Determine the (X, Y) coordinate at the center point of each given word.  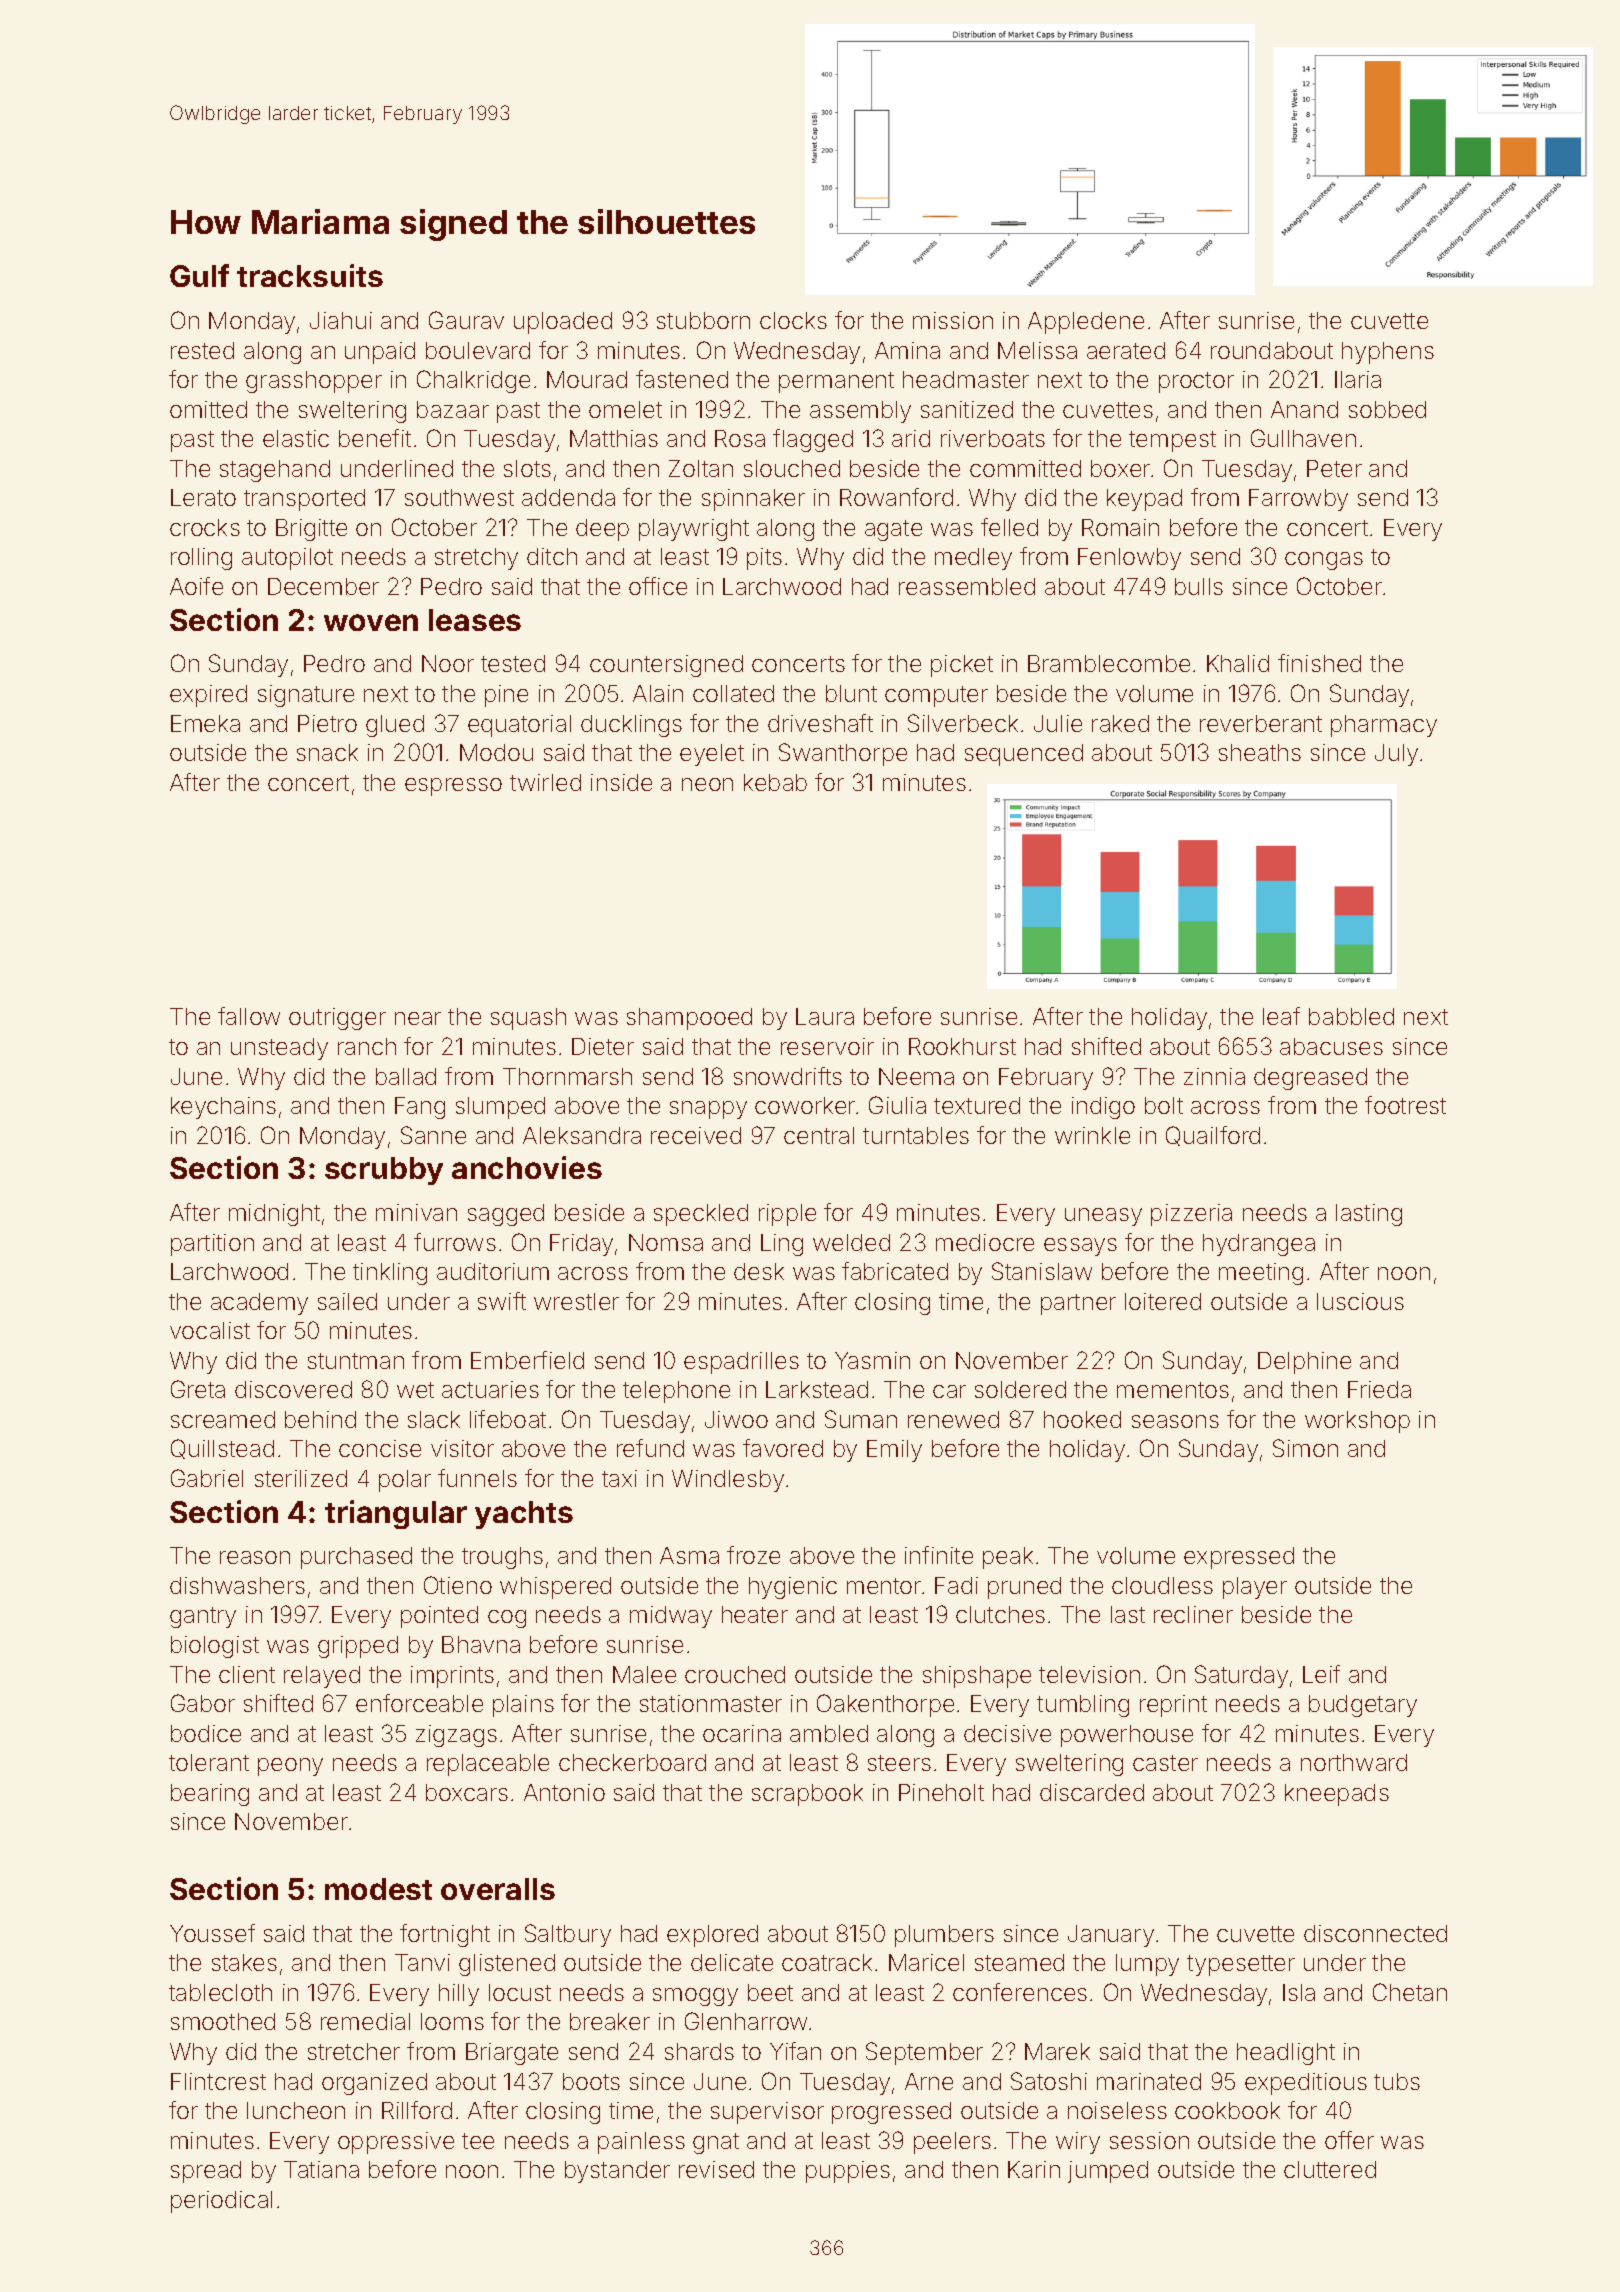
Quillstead (222, 1449)
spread (206, 2172)
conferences (1020, 1992)
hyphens (1388, 353)
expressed (1239, 1558)
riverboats (993, 438)
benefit (375, 438)
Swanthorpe (843, 754)
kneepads (1337, 1795)
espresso (453, 787)
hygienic (793, 1588)
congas (1324, 561)
